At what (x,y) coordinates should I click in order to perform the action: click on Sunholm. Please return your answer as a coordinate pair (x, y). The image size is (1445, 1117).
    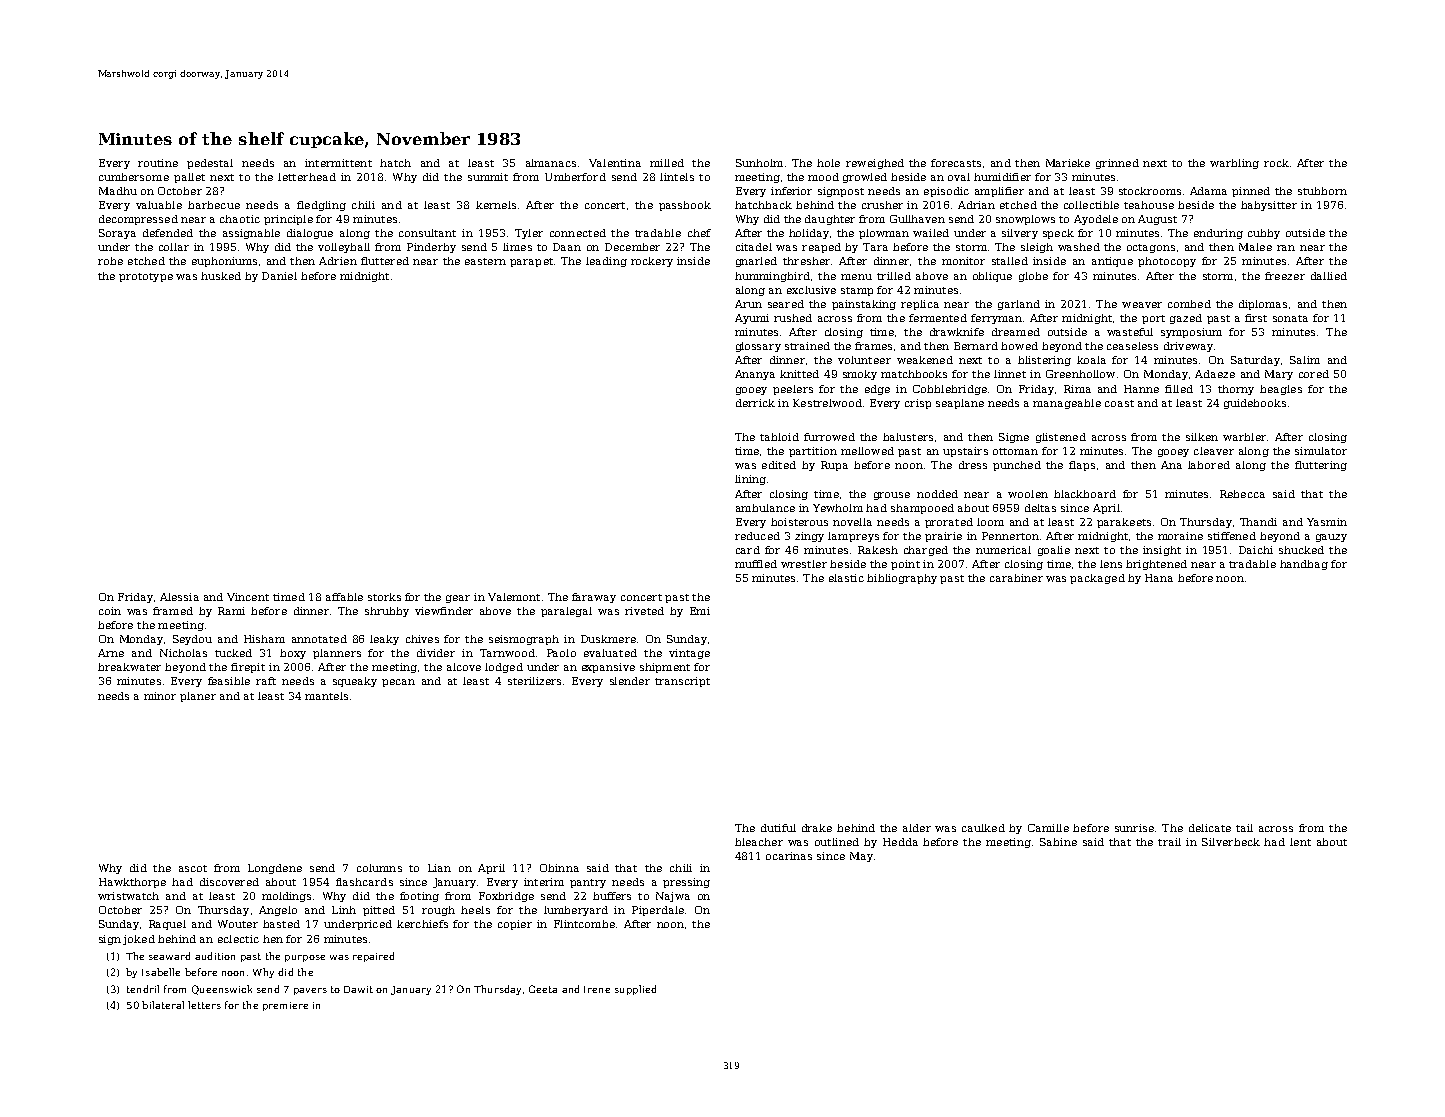
    Looking at the image, I should click on (759, 163).
